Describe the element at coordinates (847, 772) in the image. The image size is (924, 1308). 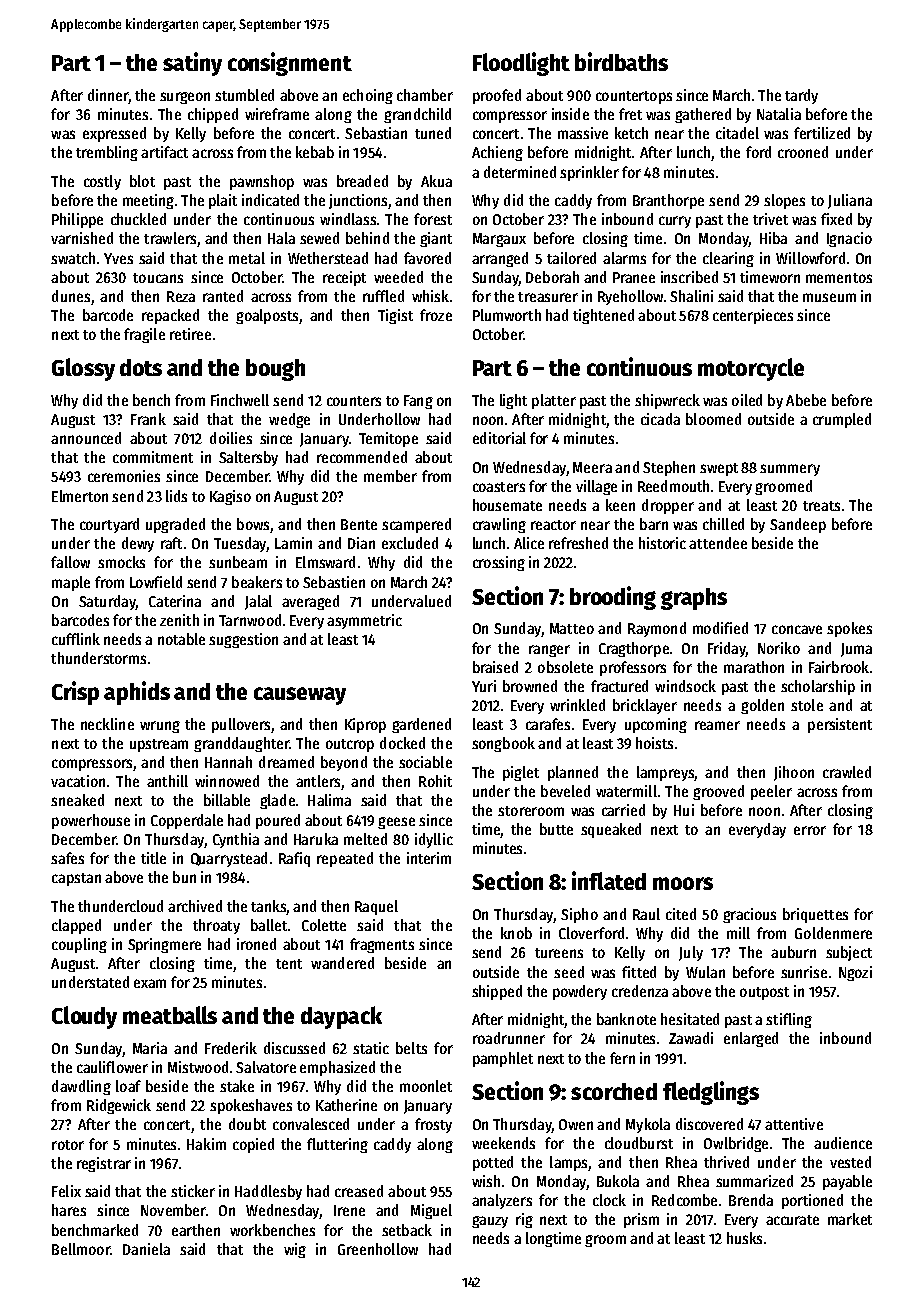
I see `crawled` at that location.
